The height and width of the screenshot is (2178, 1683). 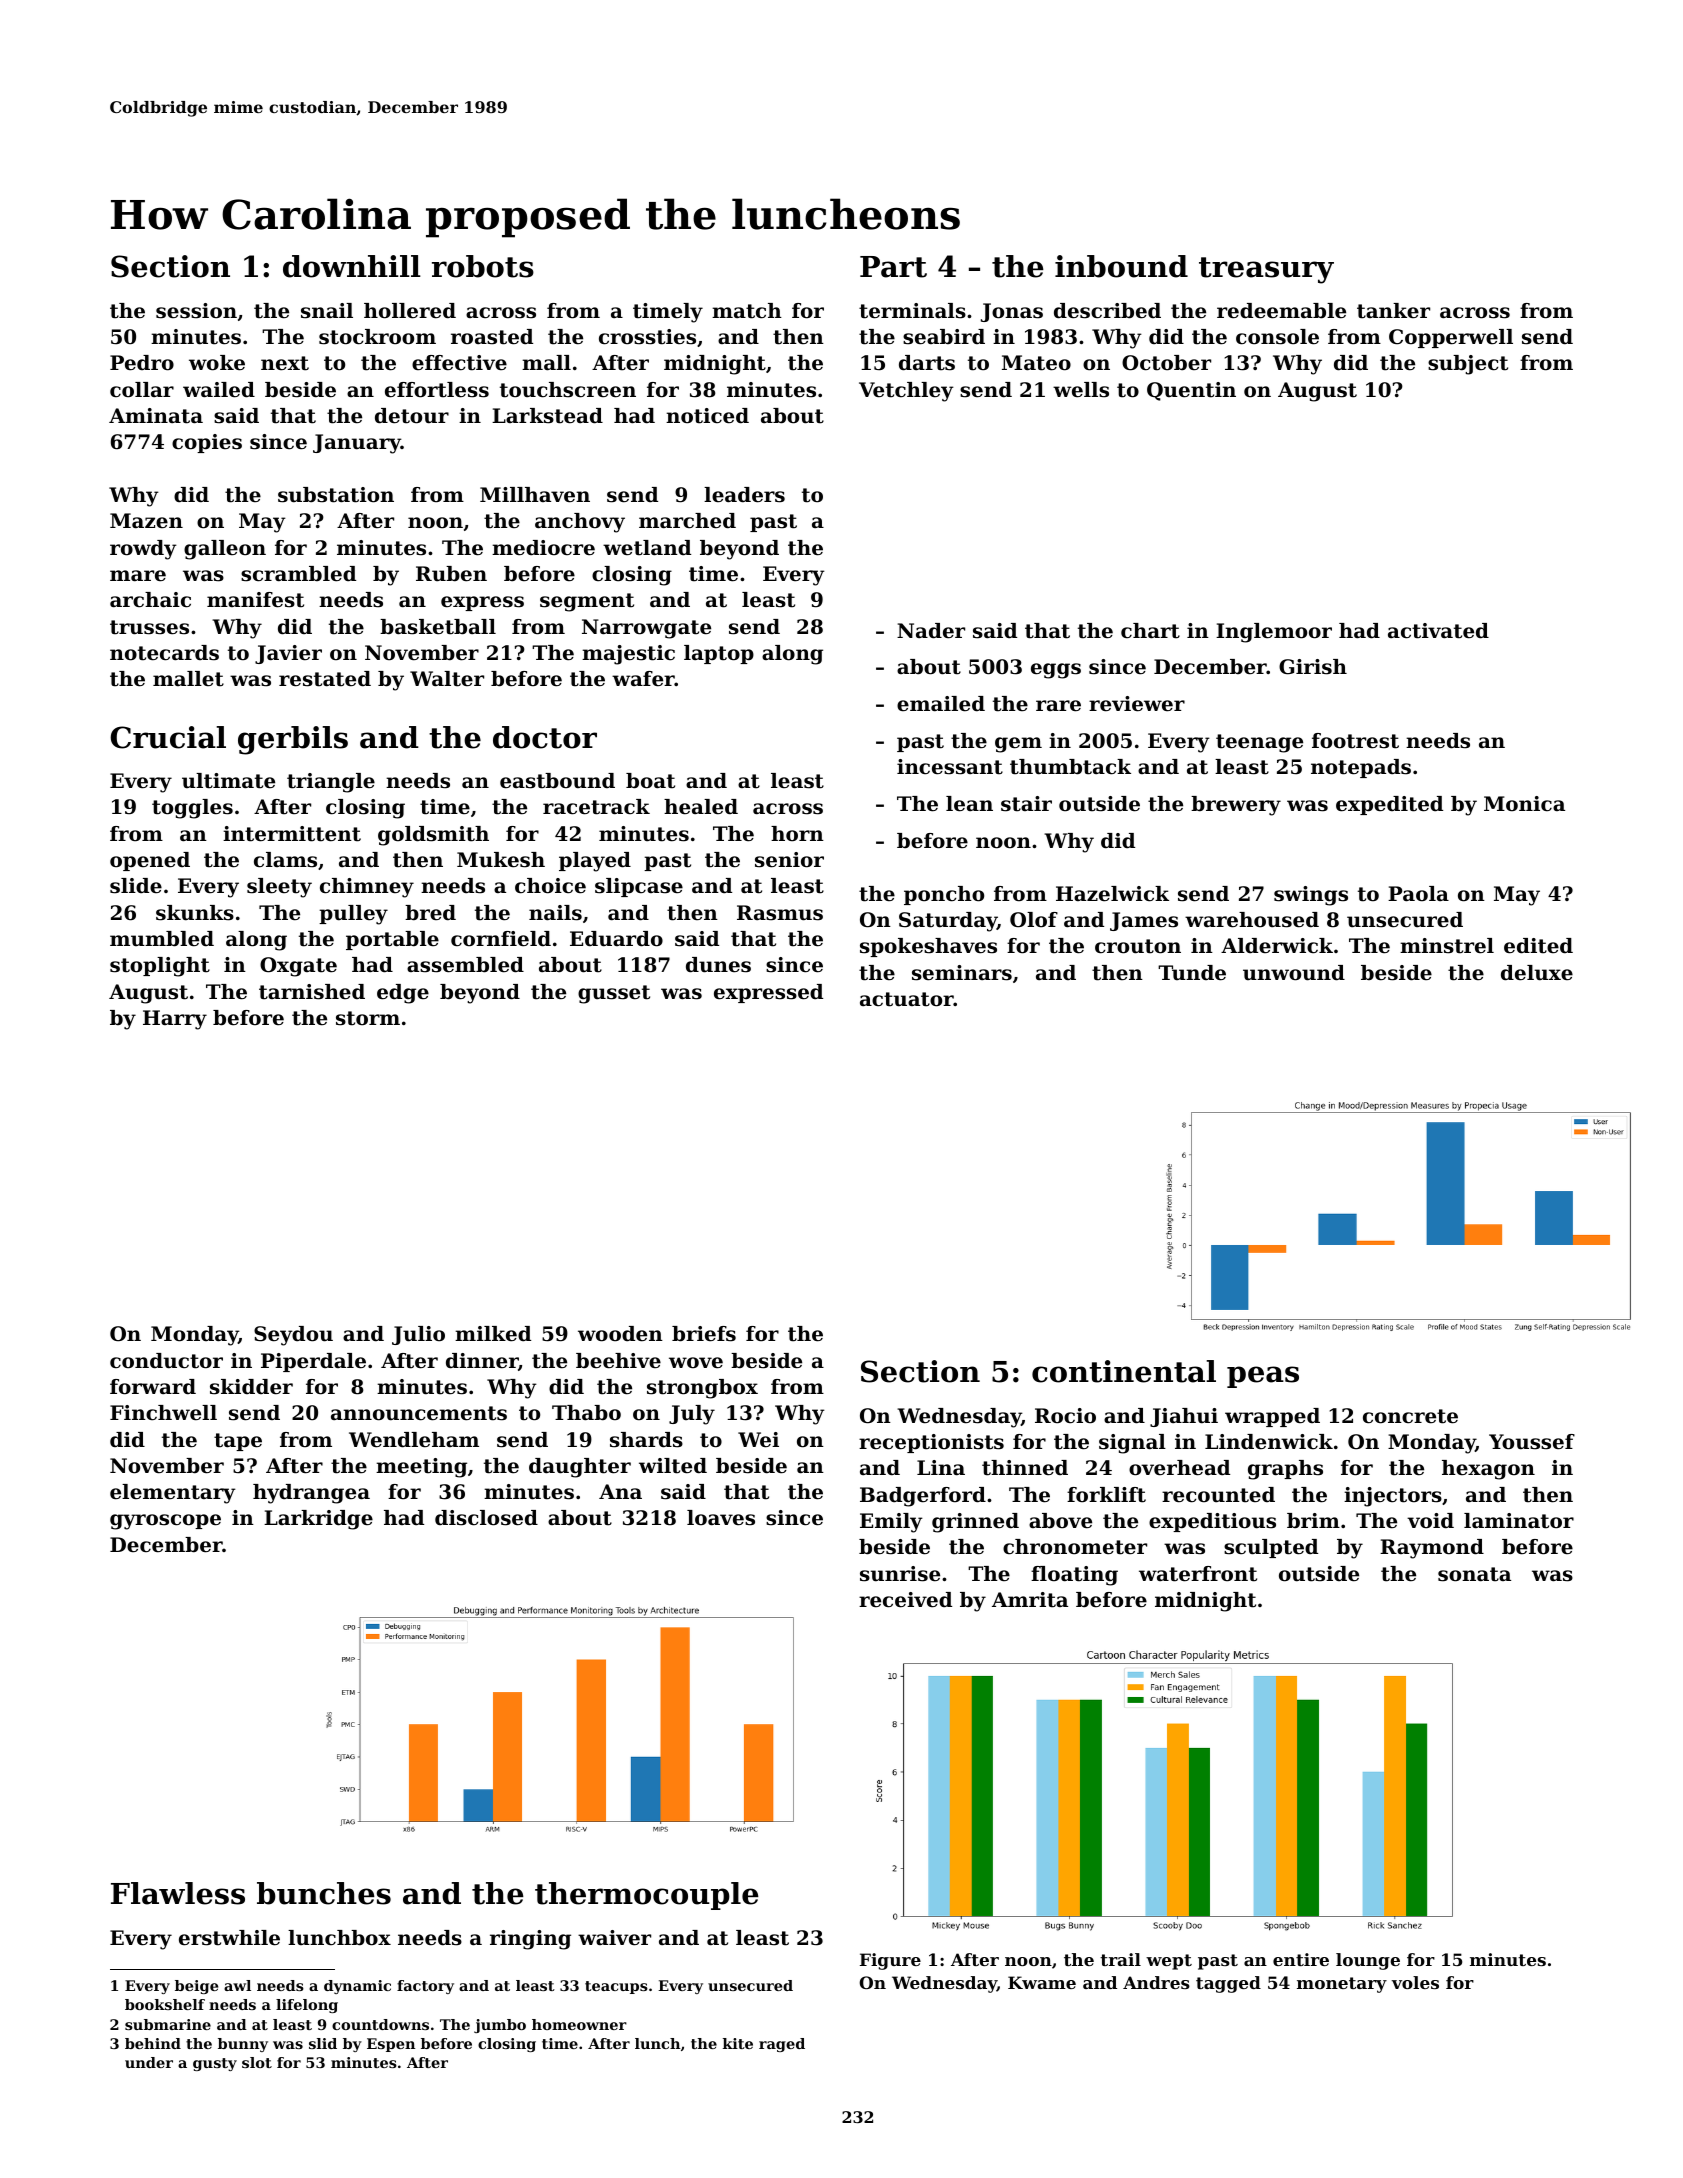 What do you see at coordinates (1198, 1574) in the screenshot?
I see `waterfront` at bounding box center [1198, 1574].
